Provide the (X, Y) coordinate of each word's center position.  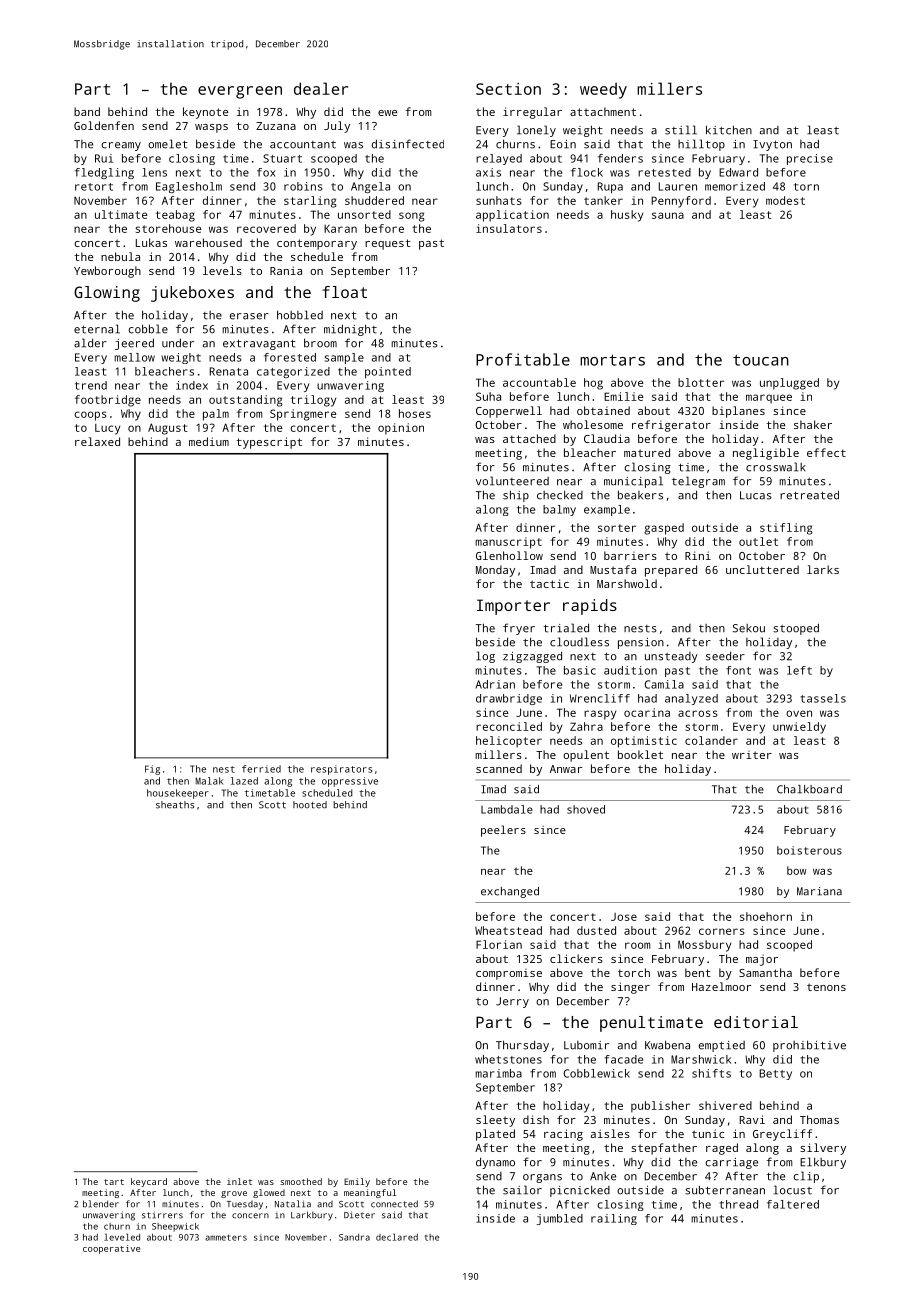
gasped (664, 529)
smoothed (301, 1181)
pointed (388, 372)
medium (209, 441)
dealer (321, 88)
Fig (152, 770)
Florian (499, 944)
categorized (293, 372)
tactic (549, 583)
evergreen (240, 92)
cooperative (111, 1249)
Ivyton (772, 145)
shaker (813, 424)
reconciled (509, 726)
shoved (586, 809)
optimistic (644, 742)
